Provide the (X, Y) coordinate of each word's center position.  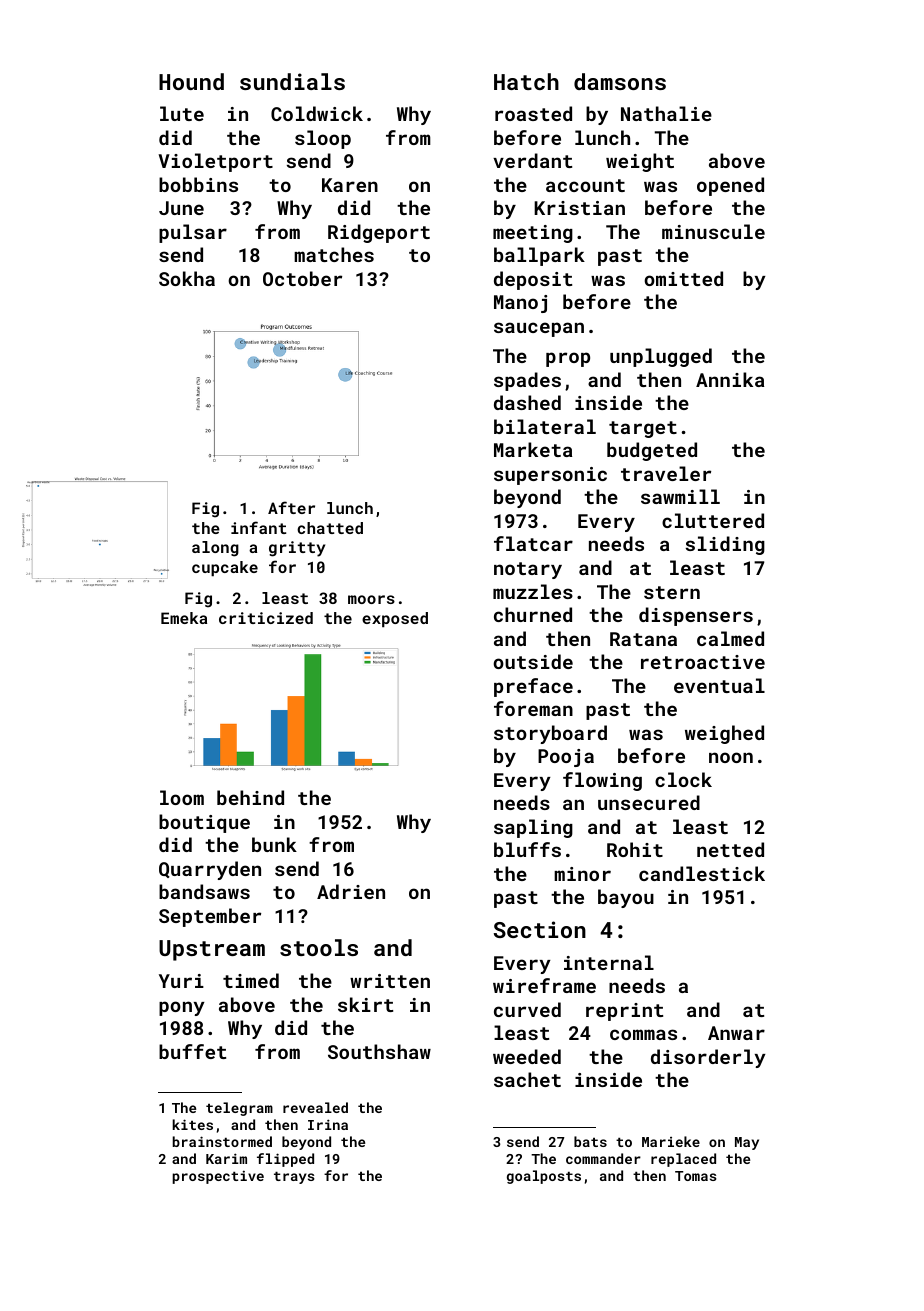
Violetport (215, 162)
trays (294, 1178)
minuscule (713, 231)
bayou (626, 898)
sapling (533, 828)
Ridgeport (379, 233)
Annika (730, 379)
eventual (719, 685)
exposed (395, 619)
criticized (266, 618)
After (291, 507)
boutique (204, 823)
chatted (330, 528)
